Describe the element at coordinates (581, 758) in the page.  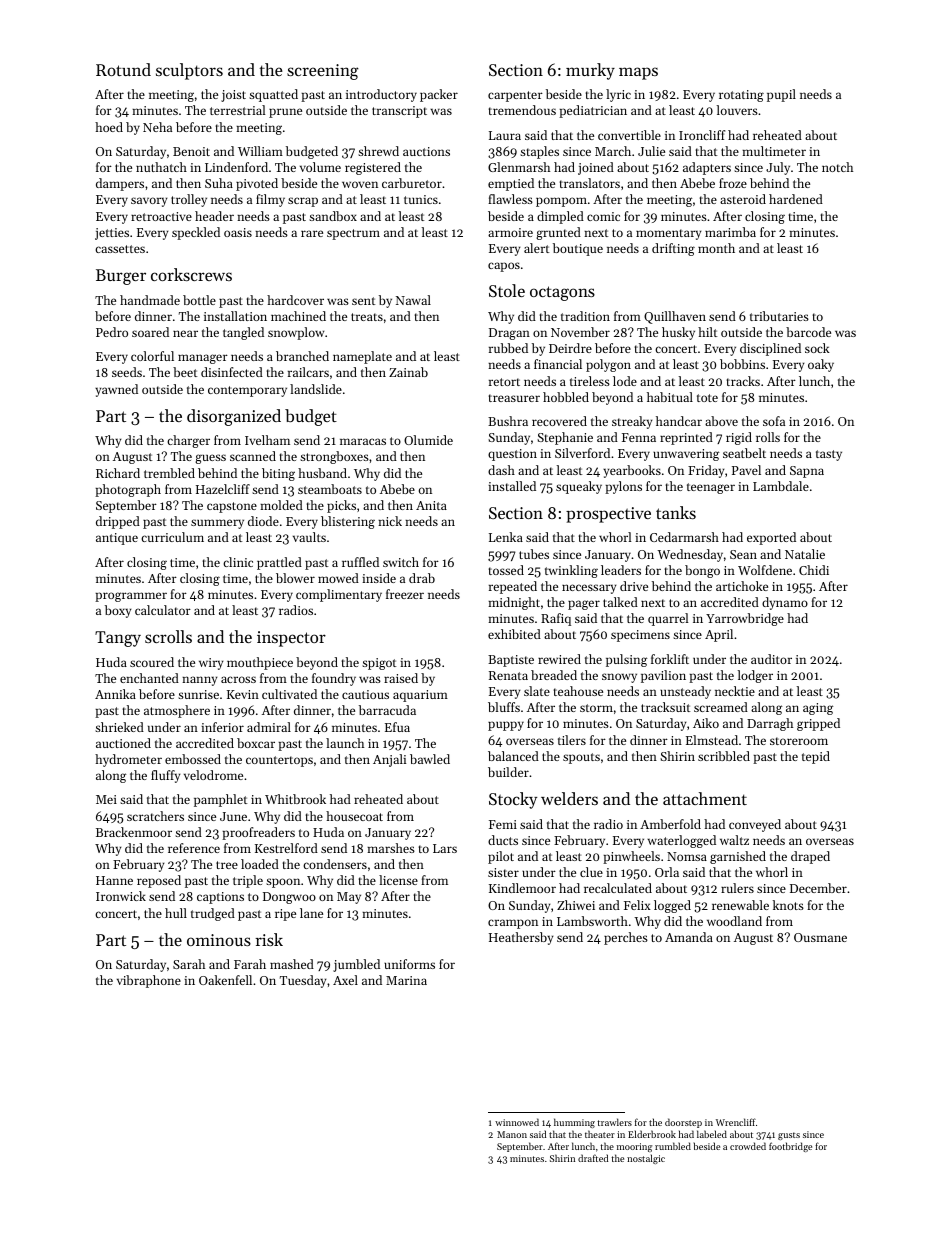
I see `spouts` at that location.
